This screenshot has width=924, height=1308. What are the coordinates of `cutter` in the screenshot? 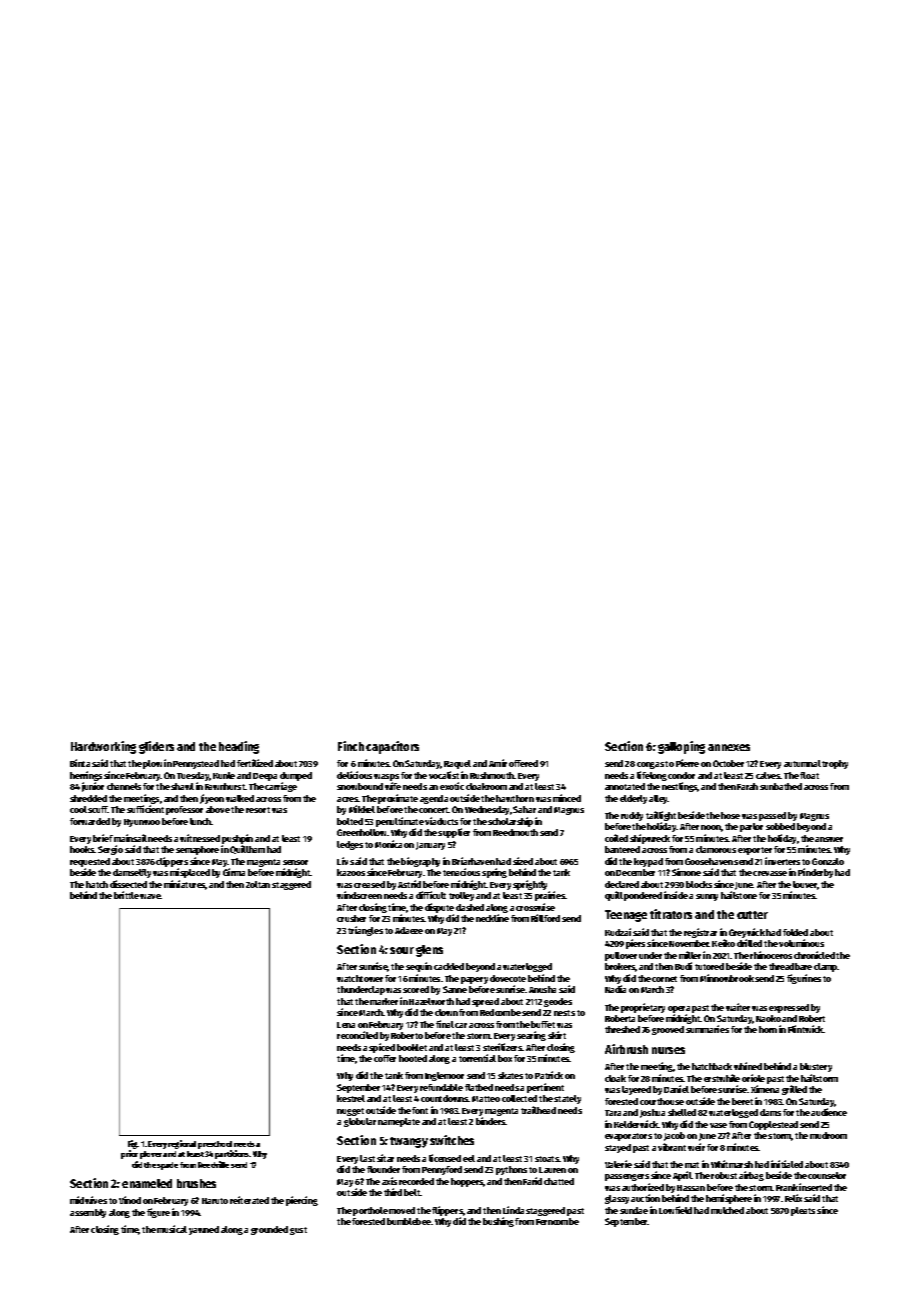 It's located at (752, 915).
